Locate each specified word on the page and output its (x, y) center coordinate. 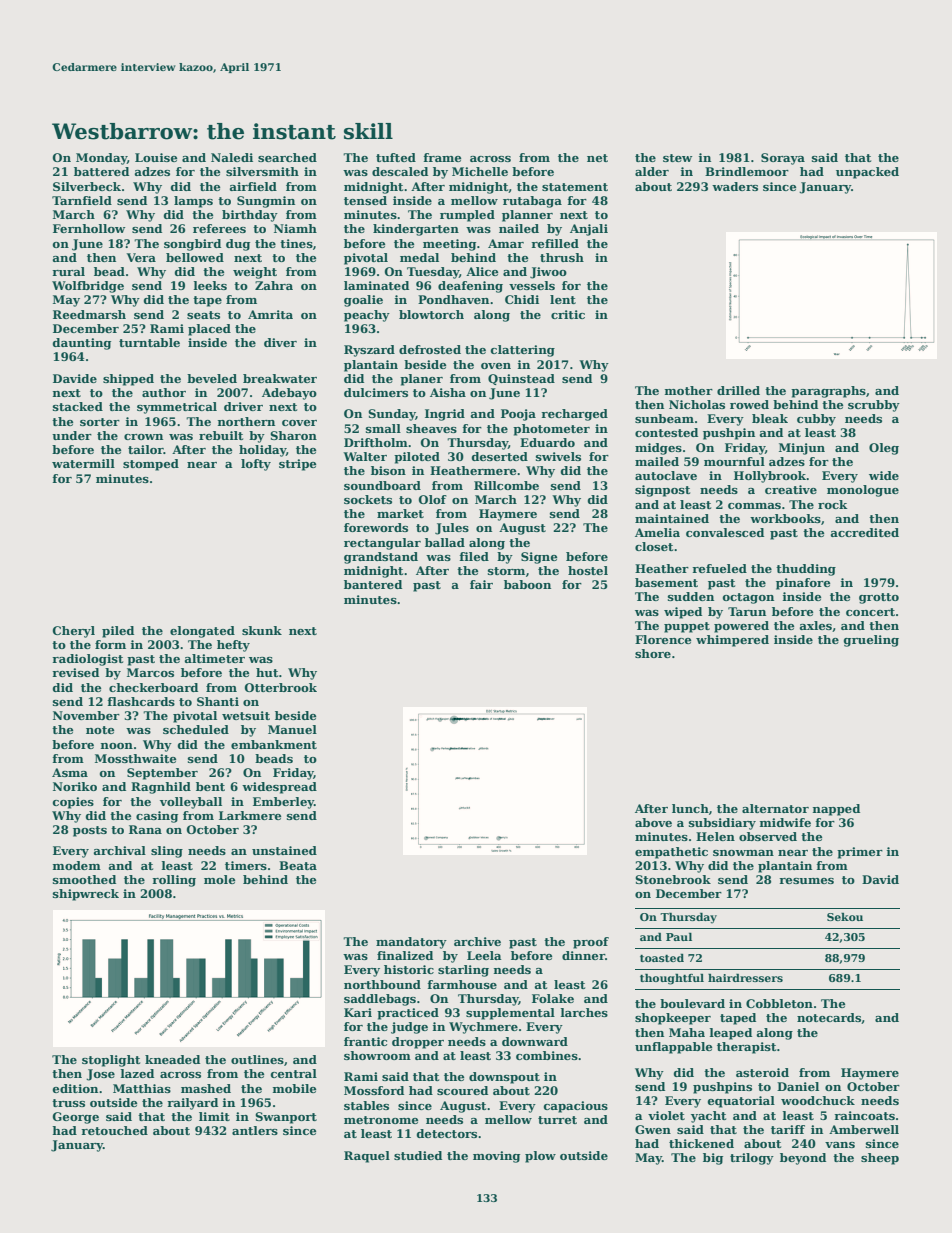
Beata (298, 865)
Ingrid (445, 415)
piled (118, 632)
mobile (294, 1088)
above (653, 822)
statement (575, 187)
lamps (193, 202)
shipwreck (86, 895)
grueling (871, 641)
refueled (719, 568)
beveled (212, 378)
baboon (527, 584)
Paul (679, 936)
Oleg (884, 449)
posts (90, 831)
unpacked (867, 173)
